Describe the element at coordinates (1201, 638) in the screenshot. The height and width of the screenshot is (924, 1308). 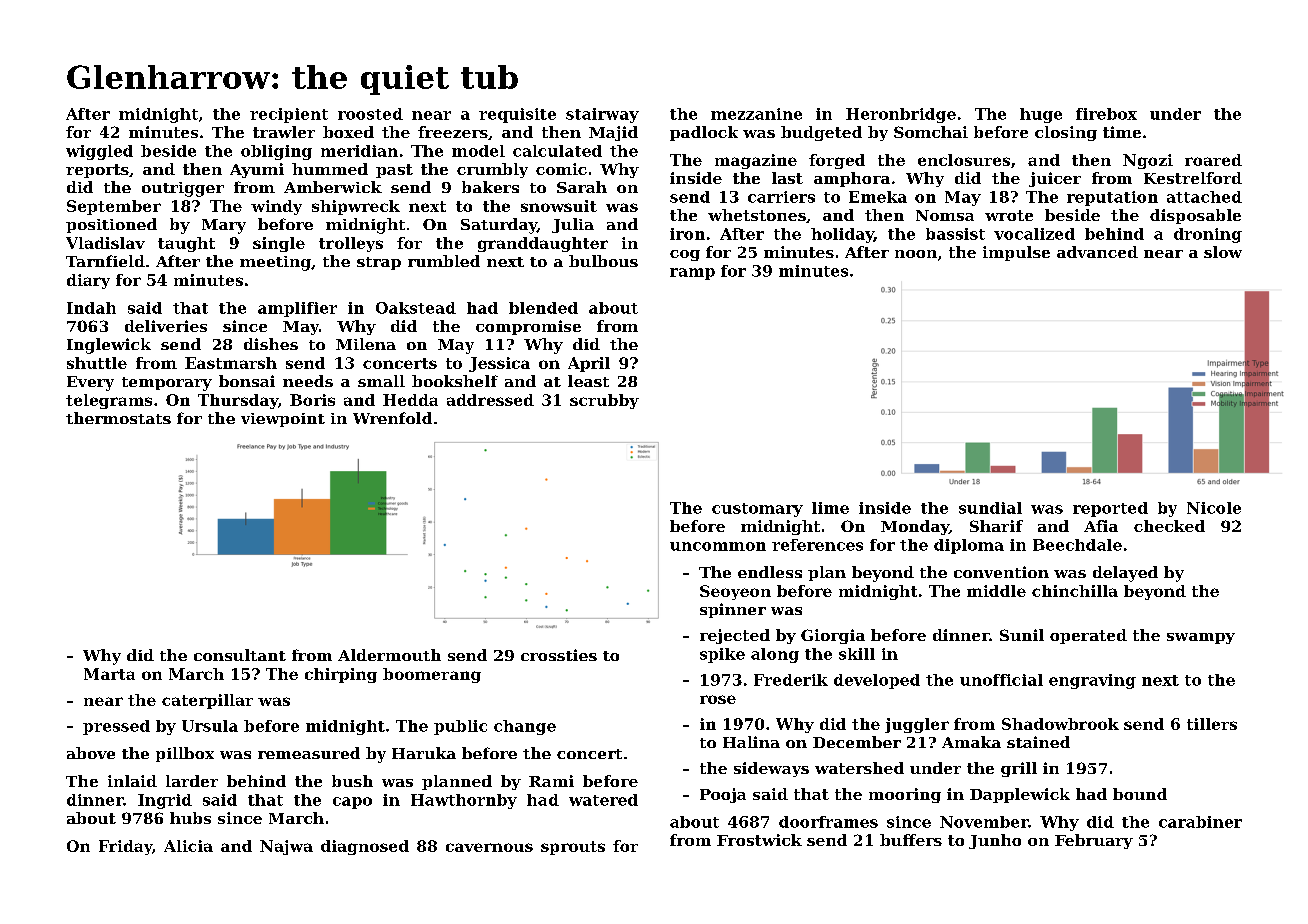
I see `swampy` at that location.
